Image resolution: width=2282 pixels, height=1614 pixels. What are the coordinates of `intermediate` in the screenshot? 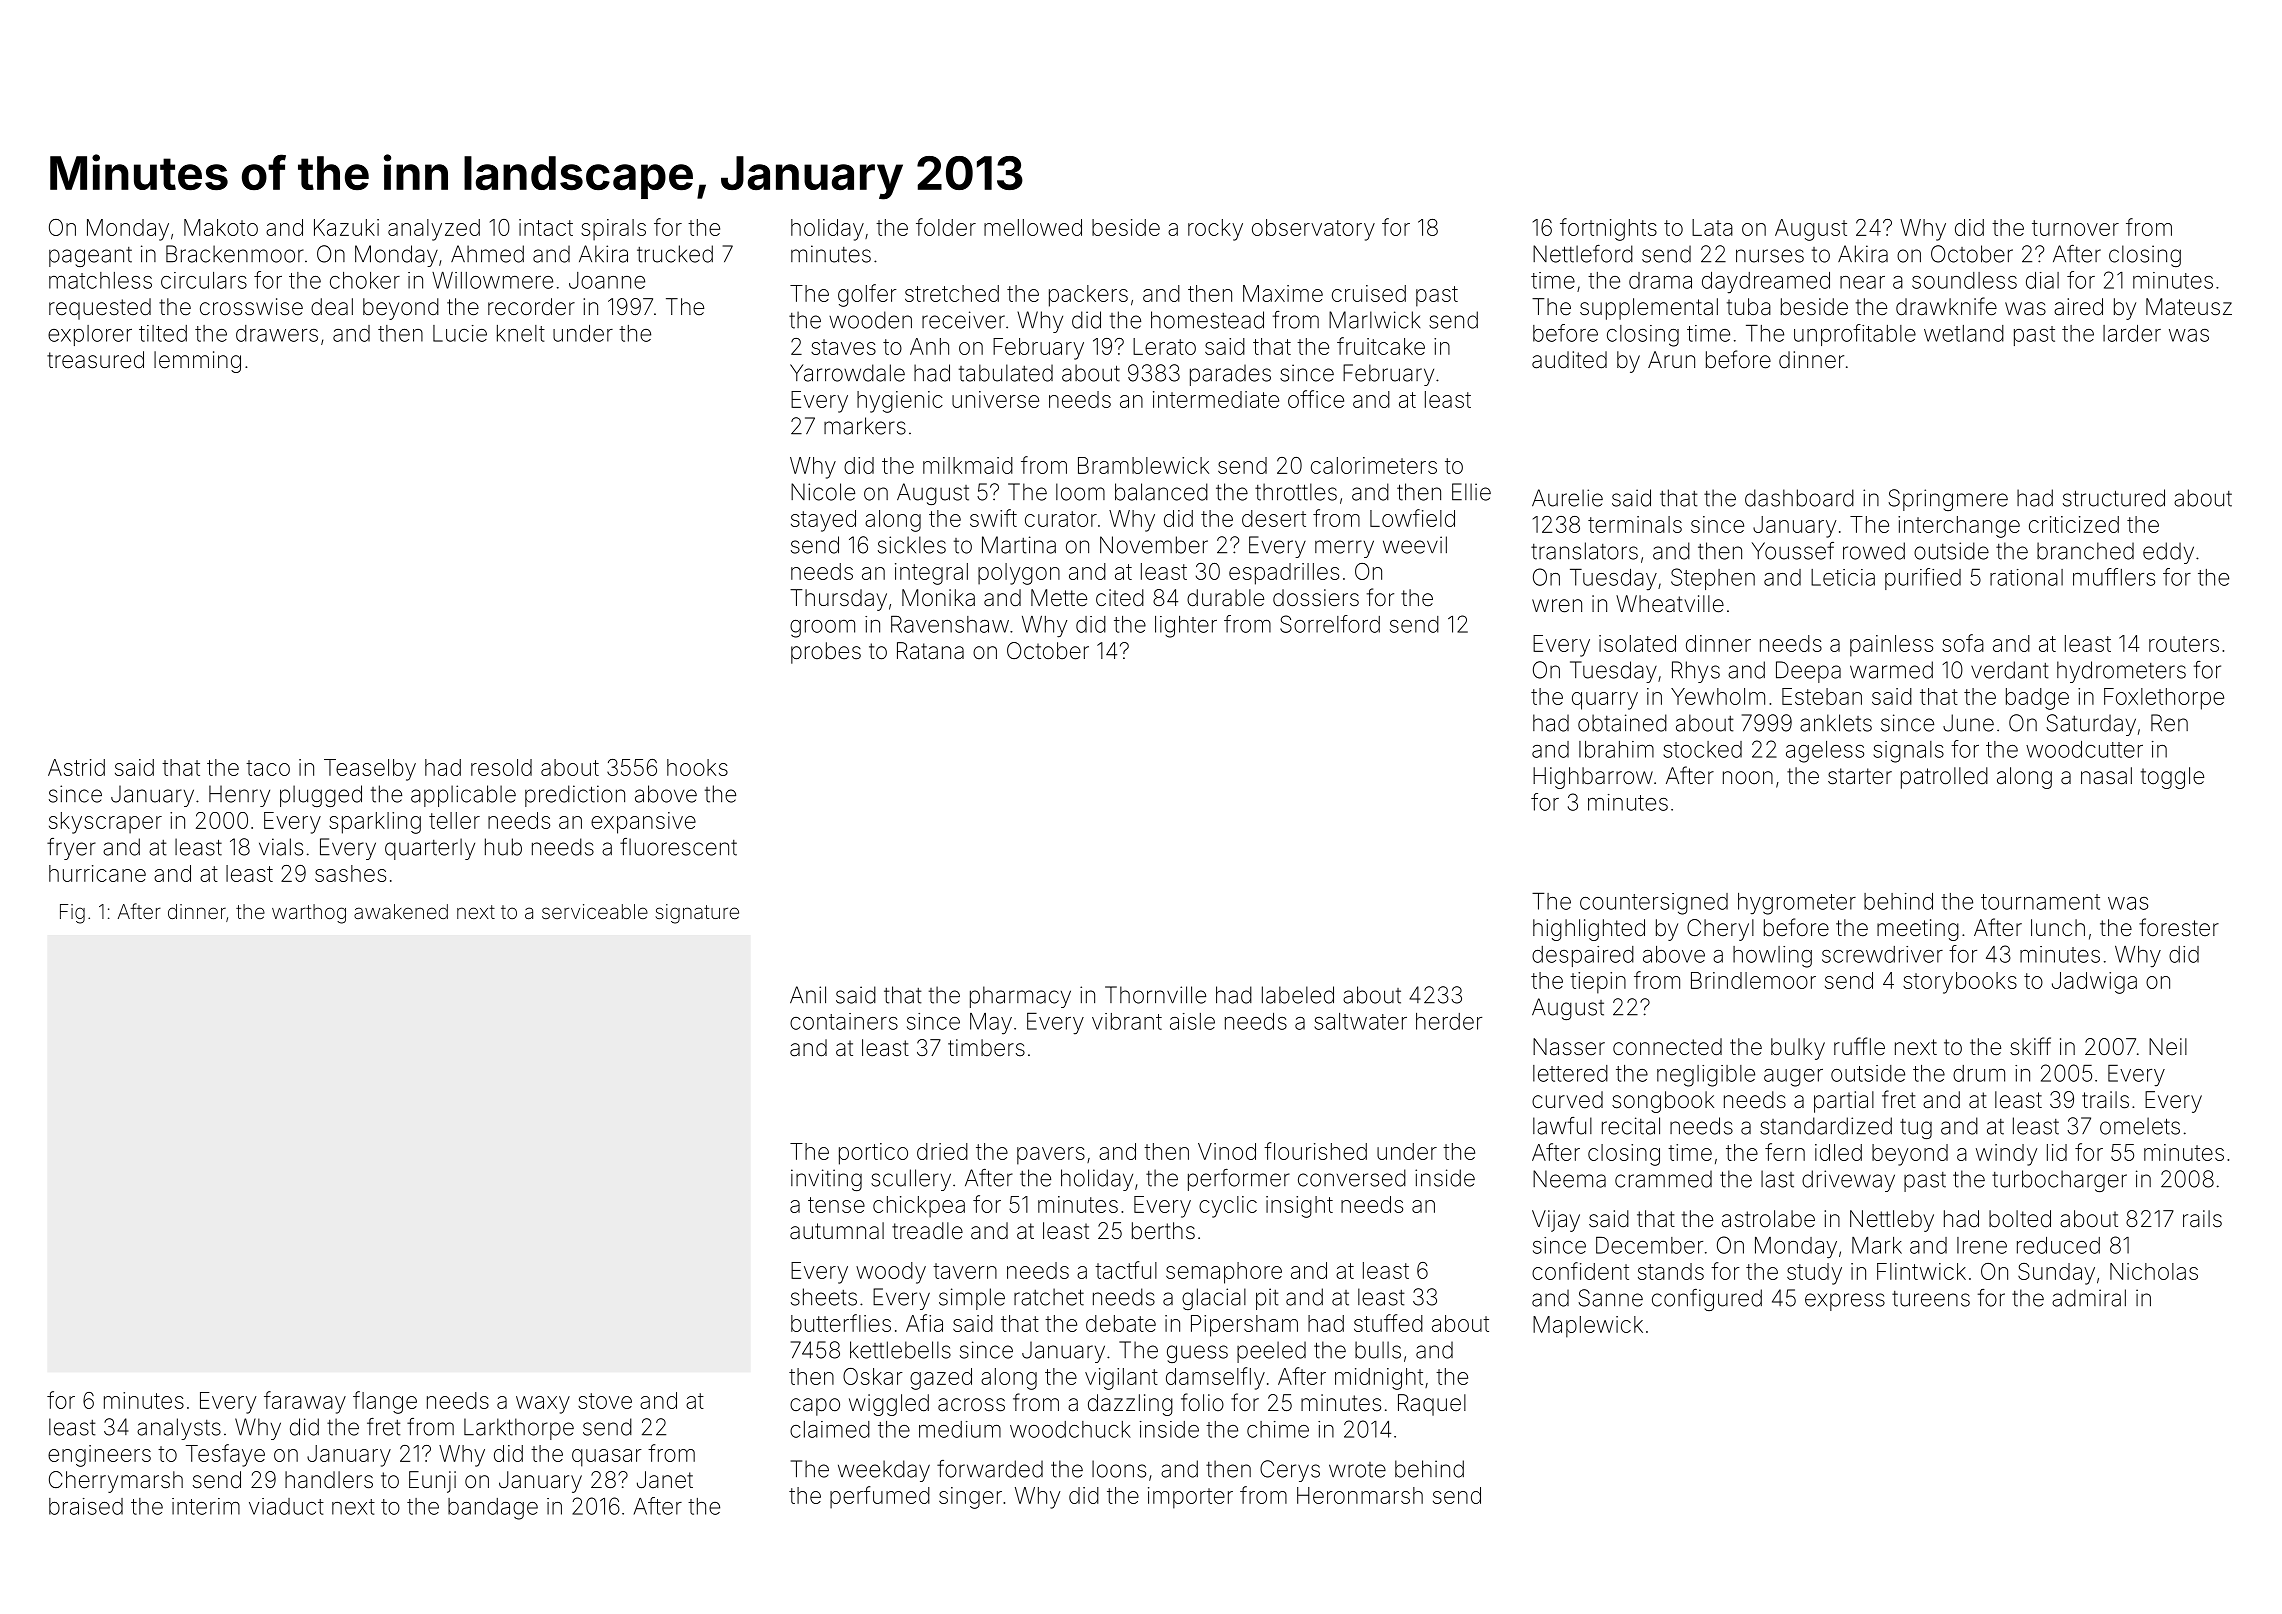 It's located at (1216, 399).
